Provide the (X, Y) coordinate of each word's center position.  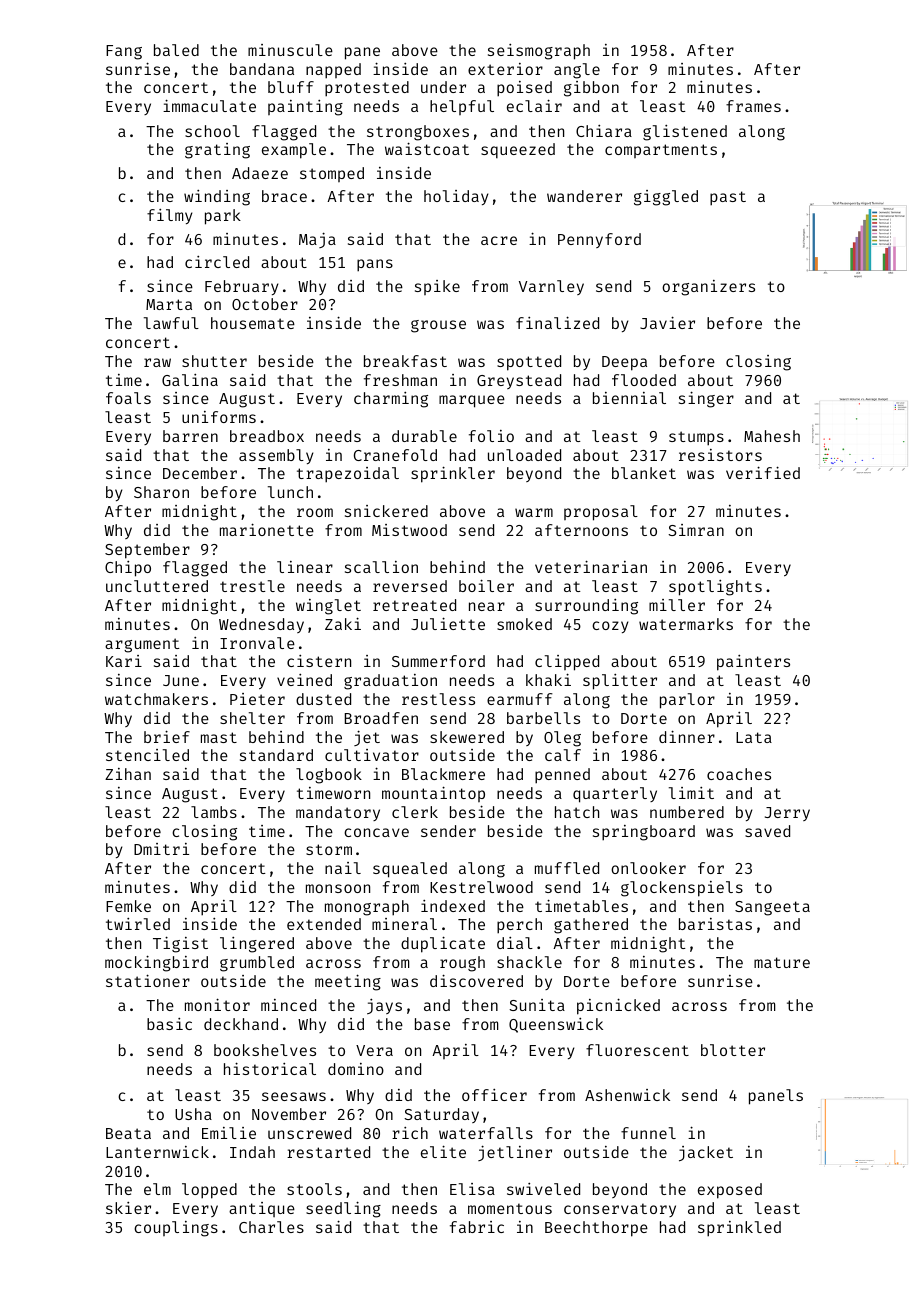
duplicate (443, 944)
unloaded (524, 455)
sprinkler (453, 474)
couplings (176, 1229)
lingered (257, 945)
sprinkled (739, 1229)
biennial (629, 398)
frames (753, 106)
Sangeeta (772, 908)
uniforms (219, 417)
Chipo (128, 569)
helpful (462, 107)
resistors (720, 455)
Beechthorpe (596, 1229)
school (212, 131)
